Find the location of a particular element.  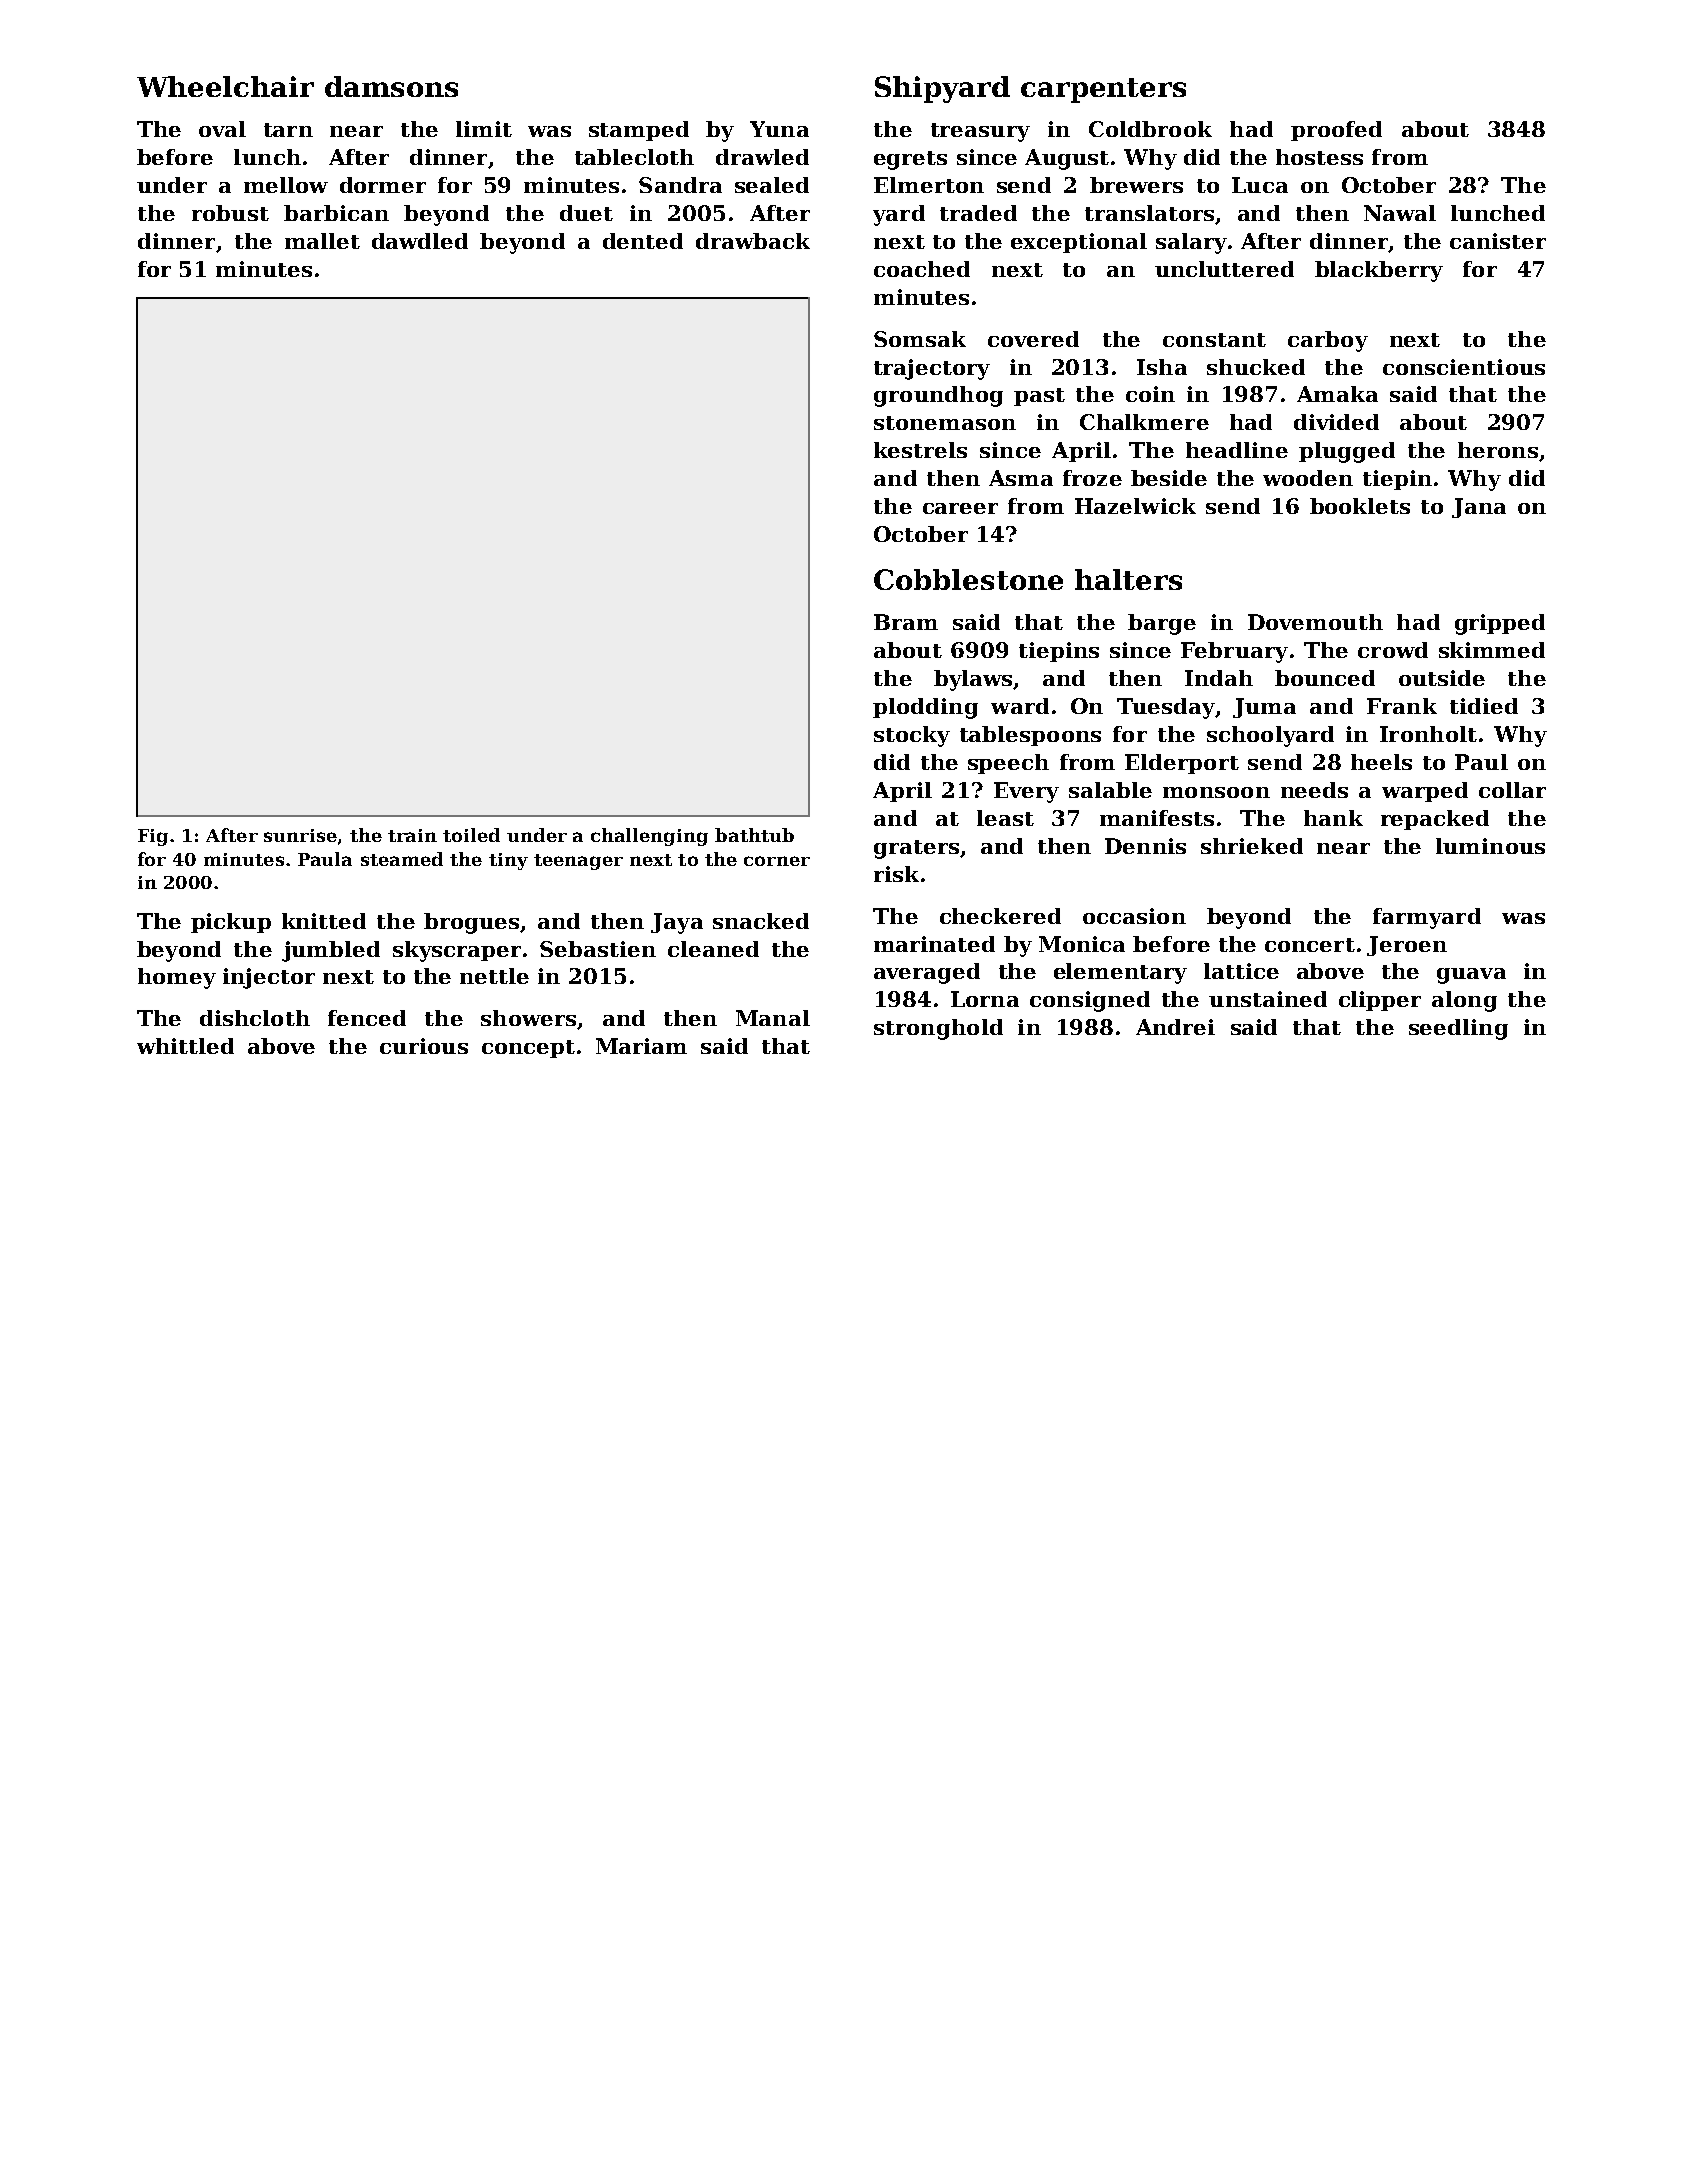

curious is located at coordinates (424, 1046).
